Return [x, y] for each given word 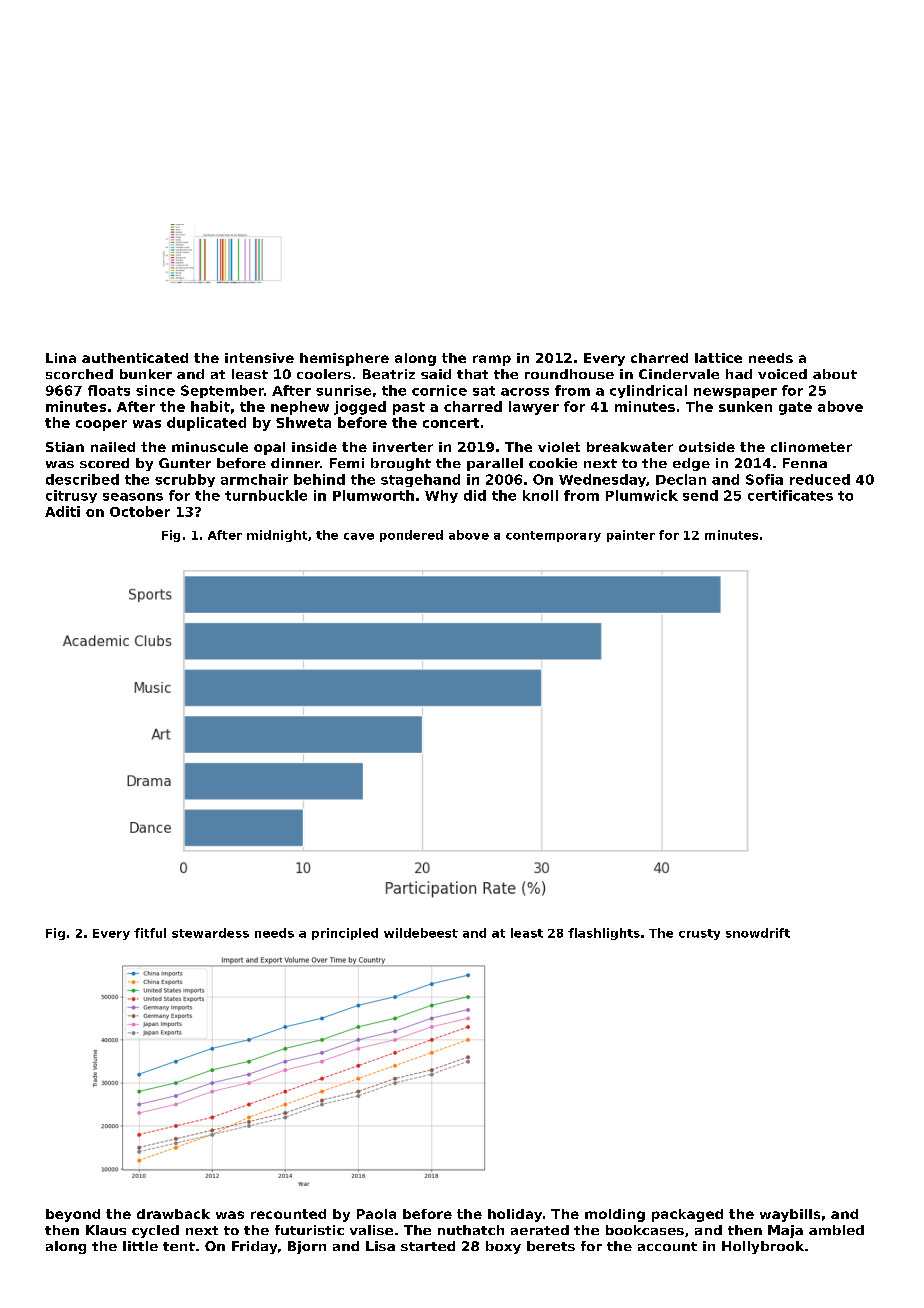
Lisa [380, 1246]
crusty [699, 934]
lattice [718, 358]
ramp [492, 360]
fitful [150, 933]
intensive [259, 358]
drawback [173, 1214]
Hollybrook [763, 1247]
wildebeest [421, 933]
